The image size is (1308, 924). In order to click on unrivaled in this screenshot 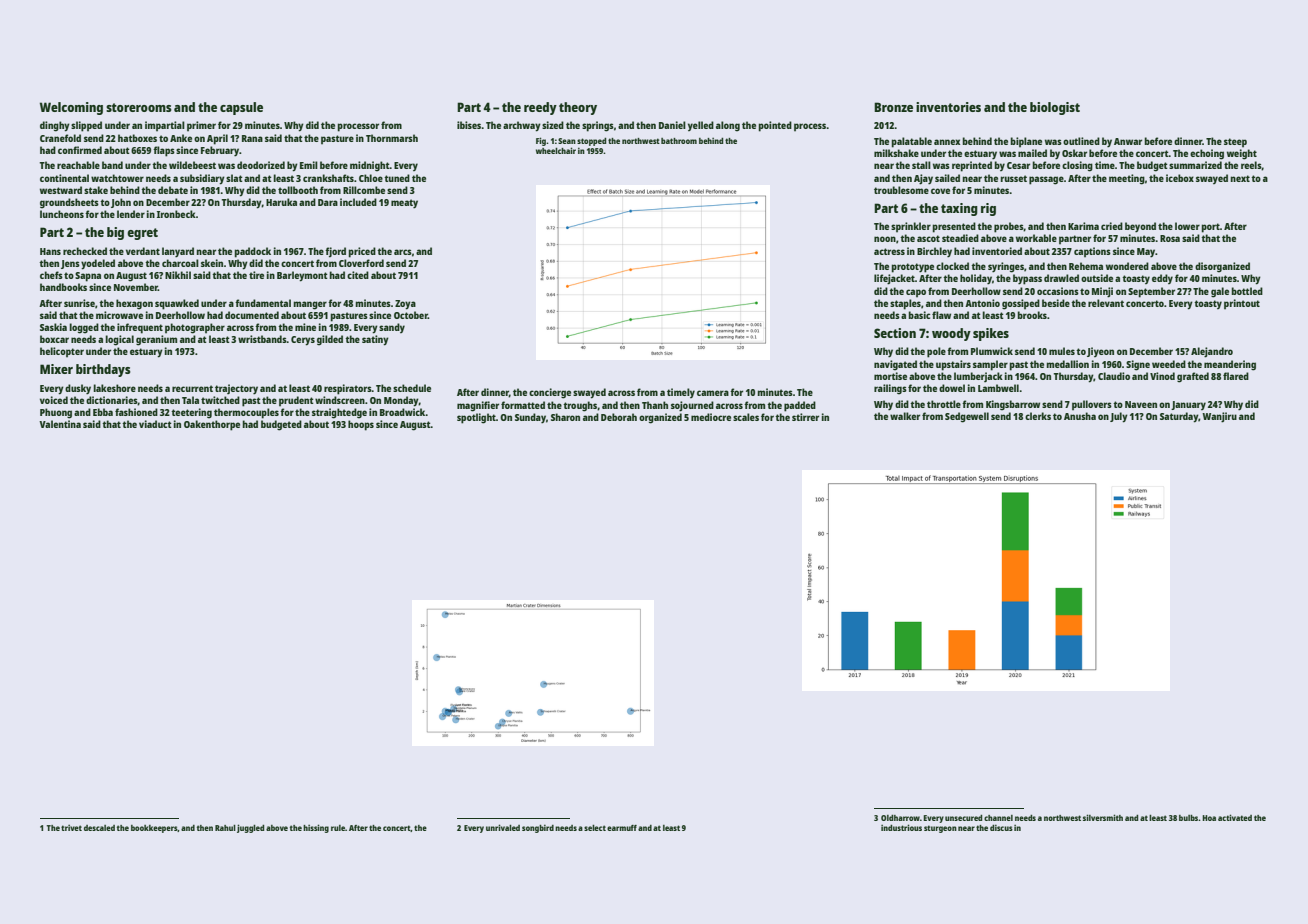, I will do `click(503, 827)`.
